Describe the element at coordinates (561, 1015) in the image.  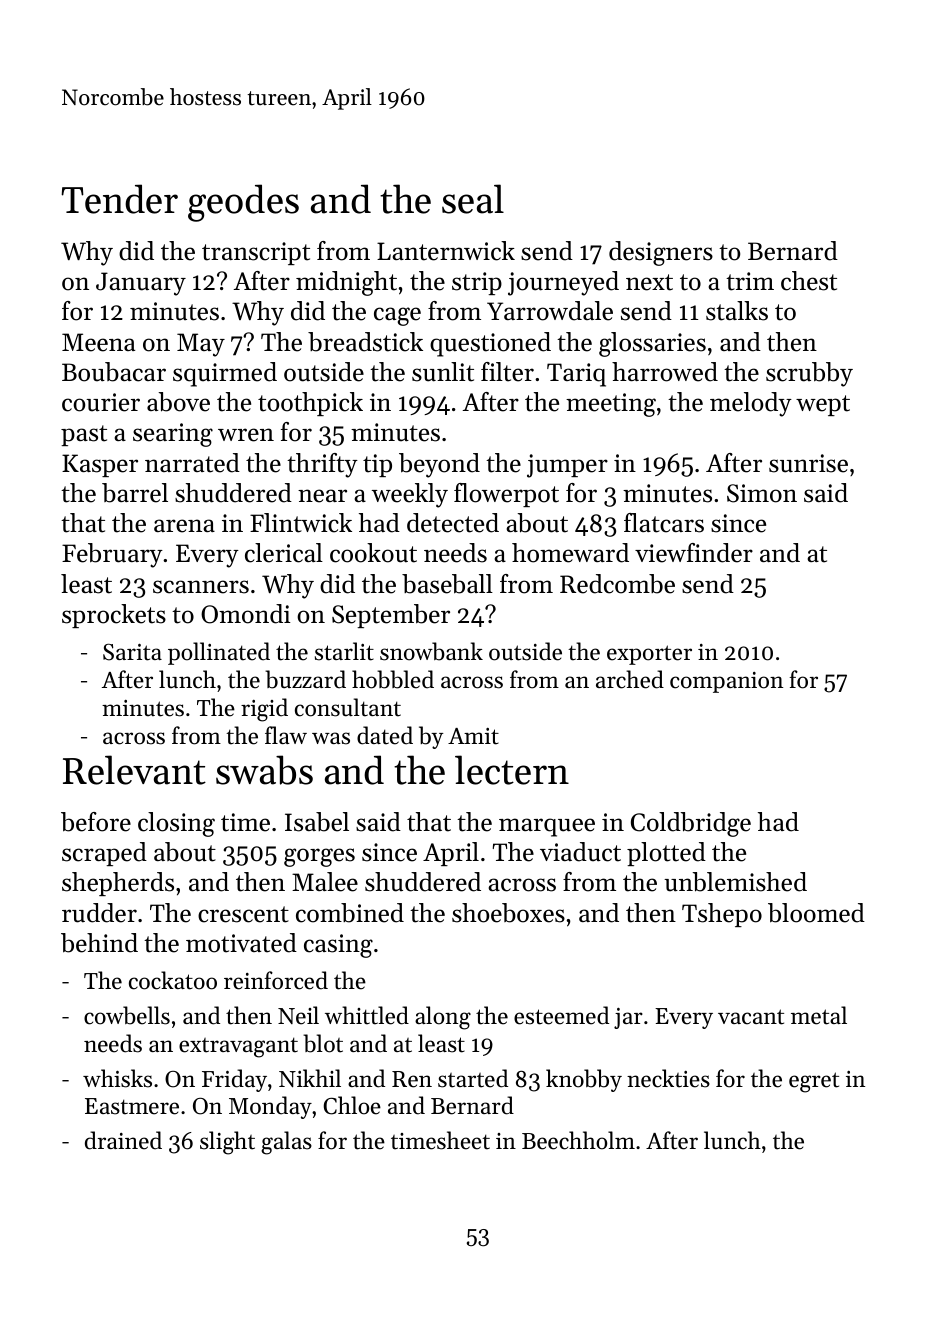
I see `esteemed` at that location.
